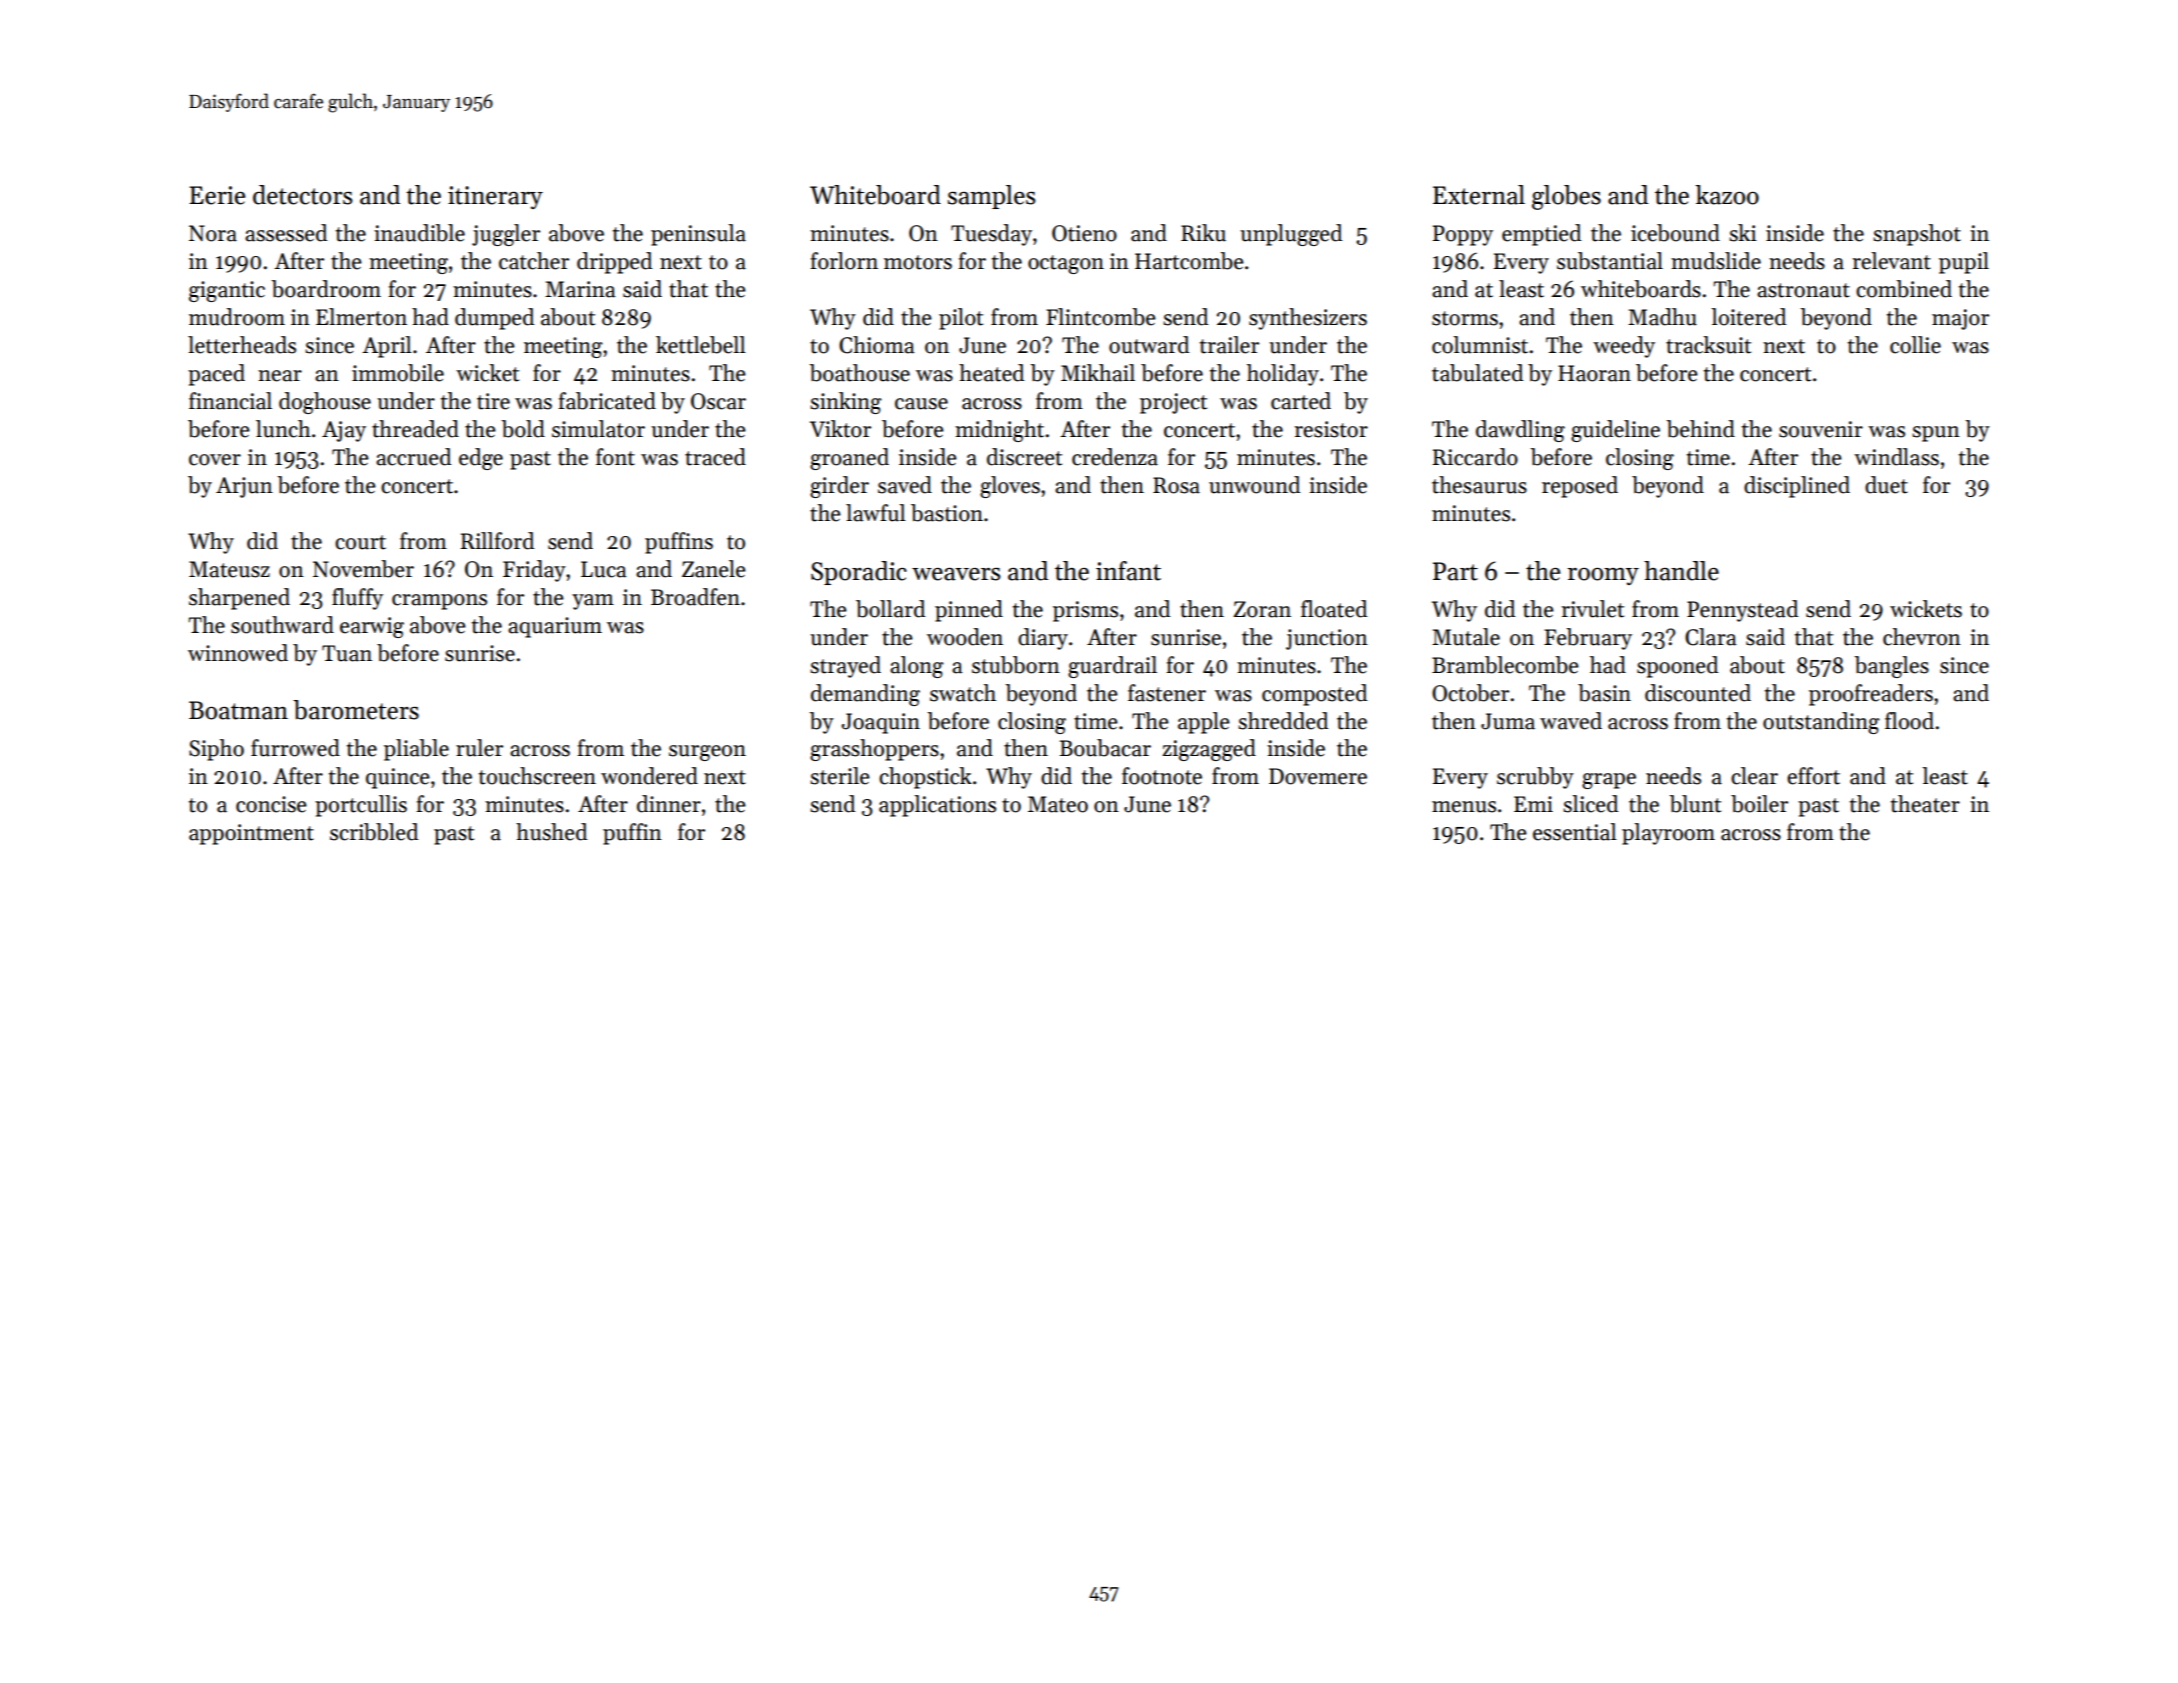  Describe the element at coordinates (374, 832) in the page. I see `scribbled` at that location.
